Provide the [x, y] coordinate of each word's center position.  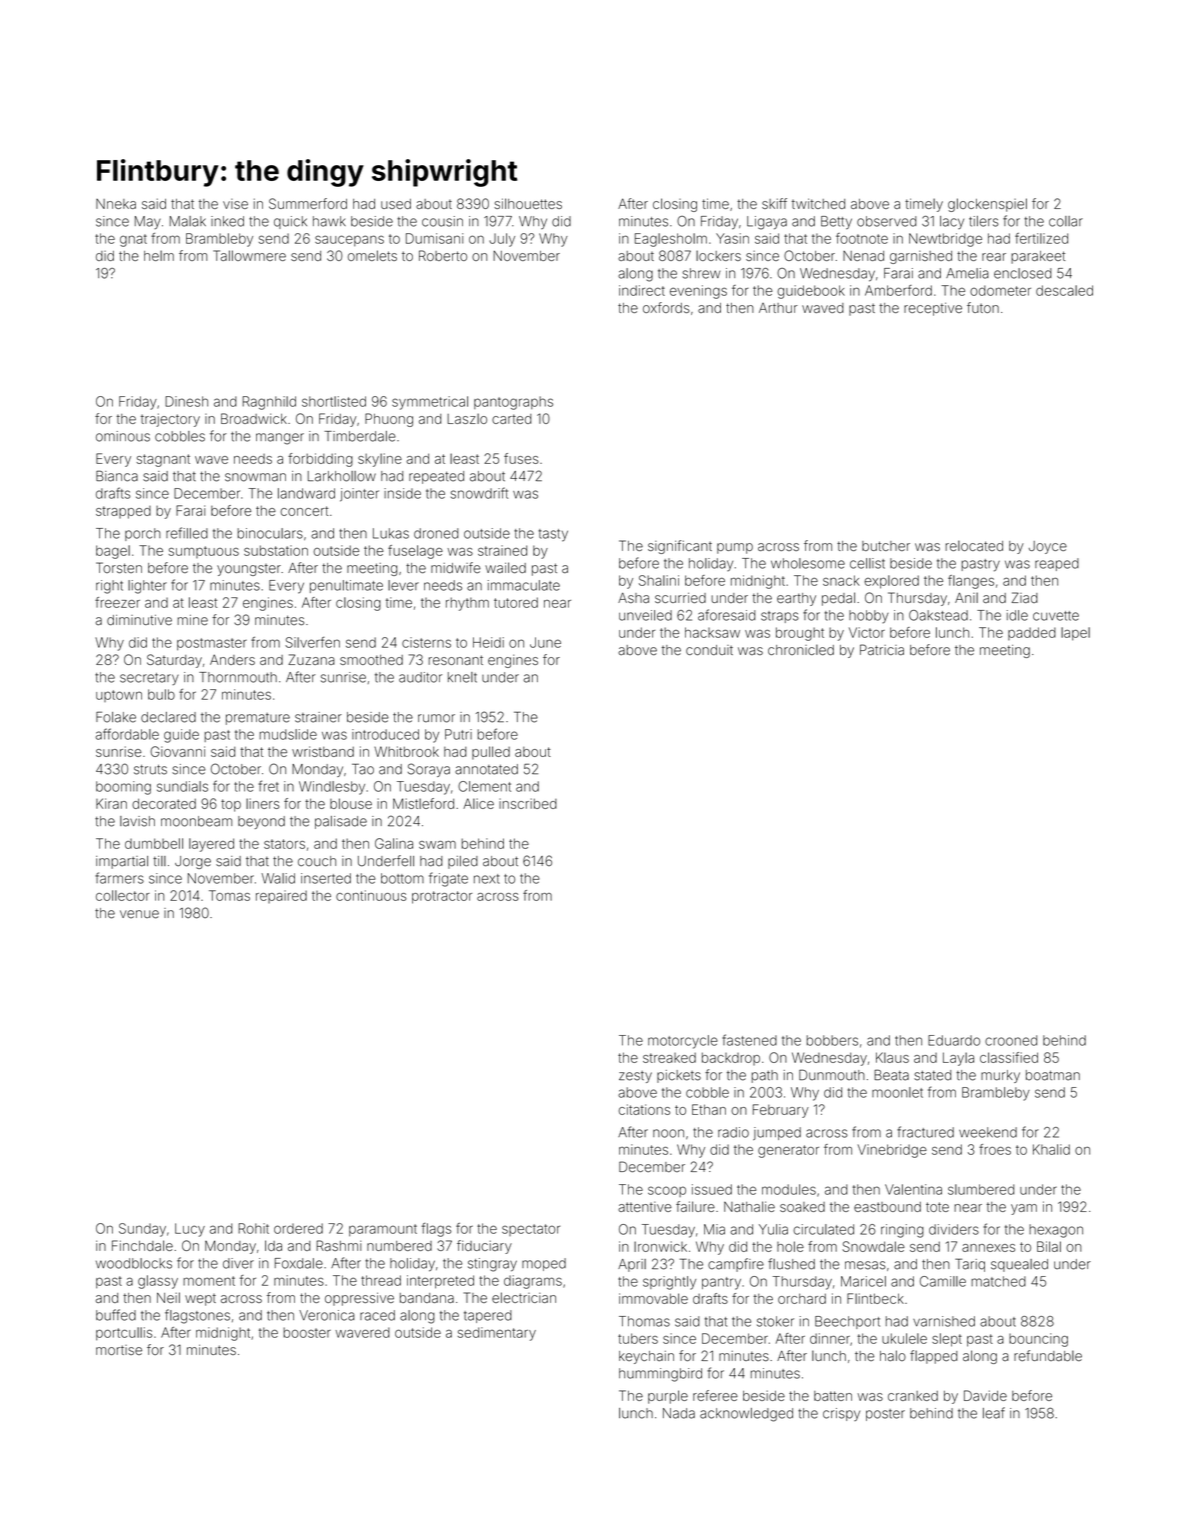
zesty [635, 1077]
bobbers [832, 1040]
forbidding [320, 460]
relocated [974, 545]
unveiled [645, 615]
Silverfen [312, 642]
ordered [298, 1228]
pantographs [513, 403]
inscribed [528, 803]
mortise [119, 1350]
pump [735, 548]
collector [123, 895]
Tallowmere [249, 255]
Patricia [882, 650]
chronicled [801, 649]
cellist [867, 563]
